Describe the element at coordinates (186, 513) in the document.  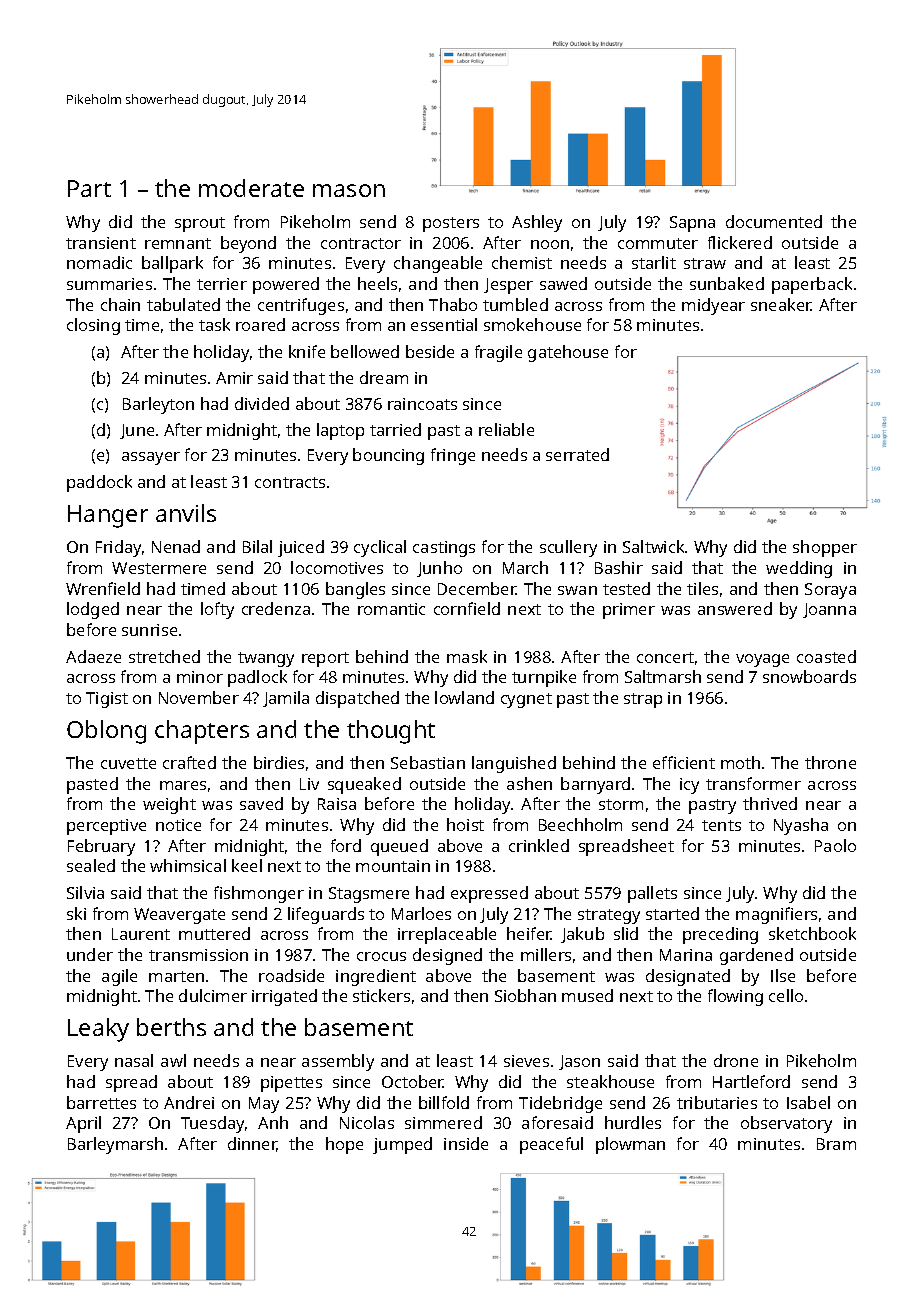
I see `anvils` at that location.
